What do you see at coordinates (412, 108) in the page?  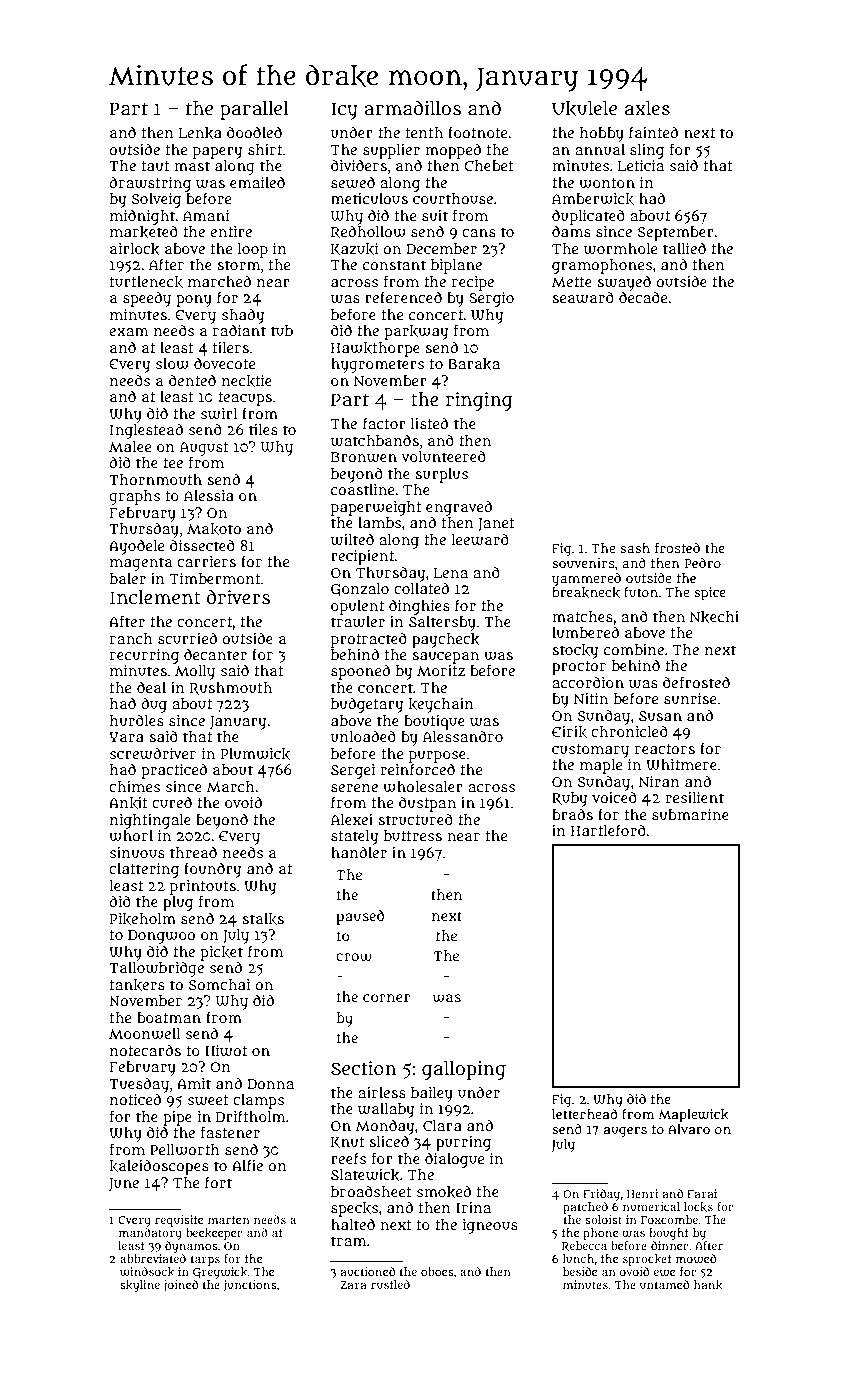 I see `armadillos` at bounding box center [412, 108].
